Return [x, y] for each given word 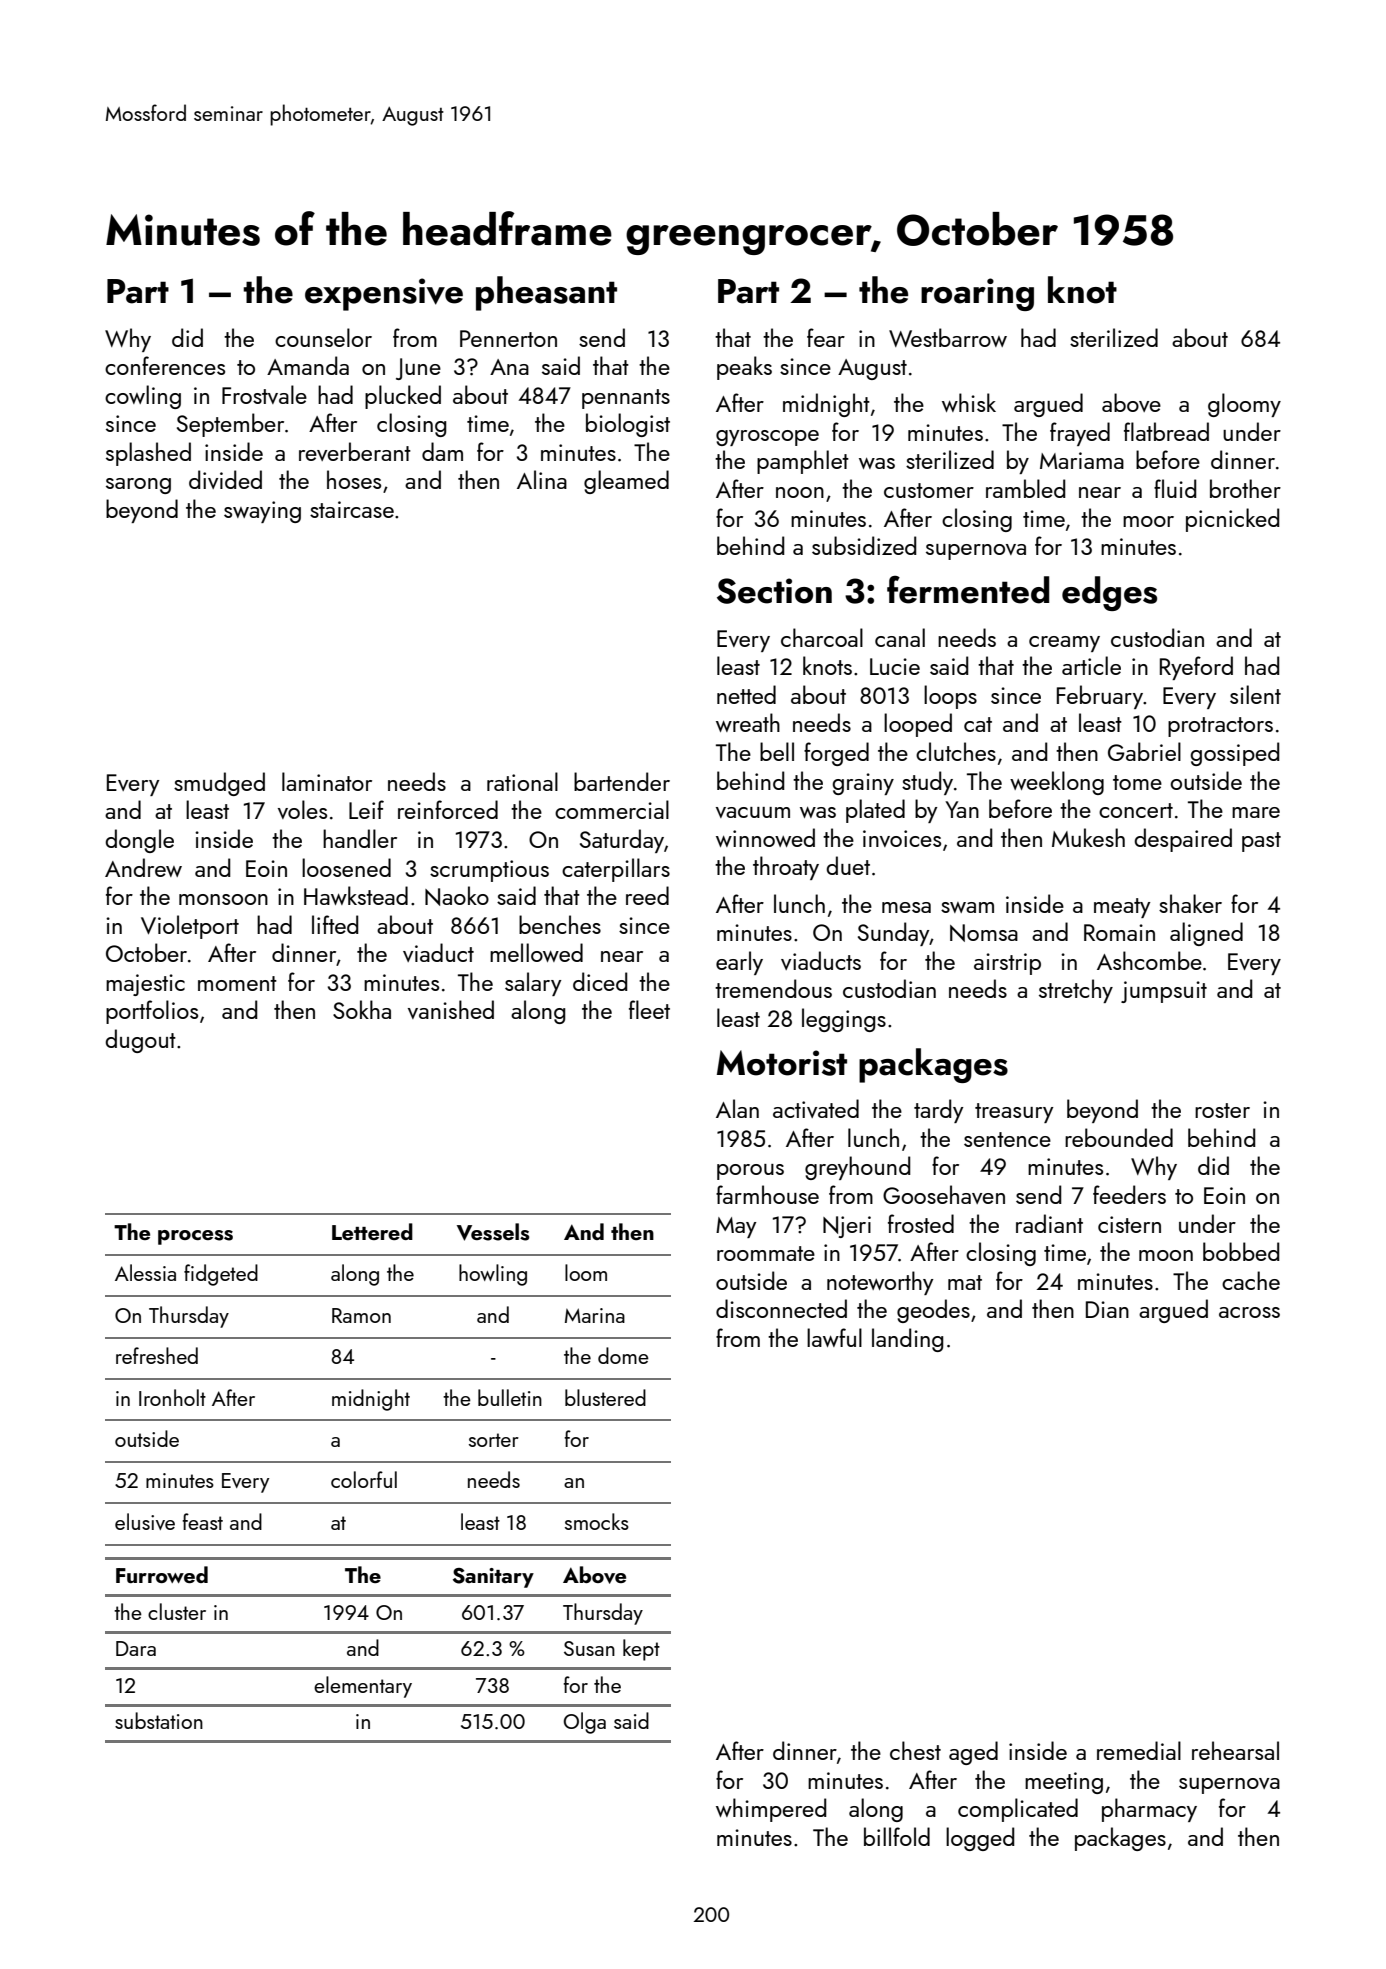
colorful [364, 1479]
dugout [140, 1041]
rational [522, 781]
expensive [384, 294]
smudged [219, 784]
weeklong [1057, 783]
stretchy [1076, 991]
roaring [977, 294]
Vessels [493, 1232]
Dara [136, 1648]
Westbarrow [948, 337]
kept [641, 1650]
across [1249, 1312]
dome [623, 1355]
